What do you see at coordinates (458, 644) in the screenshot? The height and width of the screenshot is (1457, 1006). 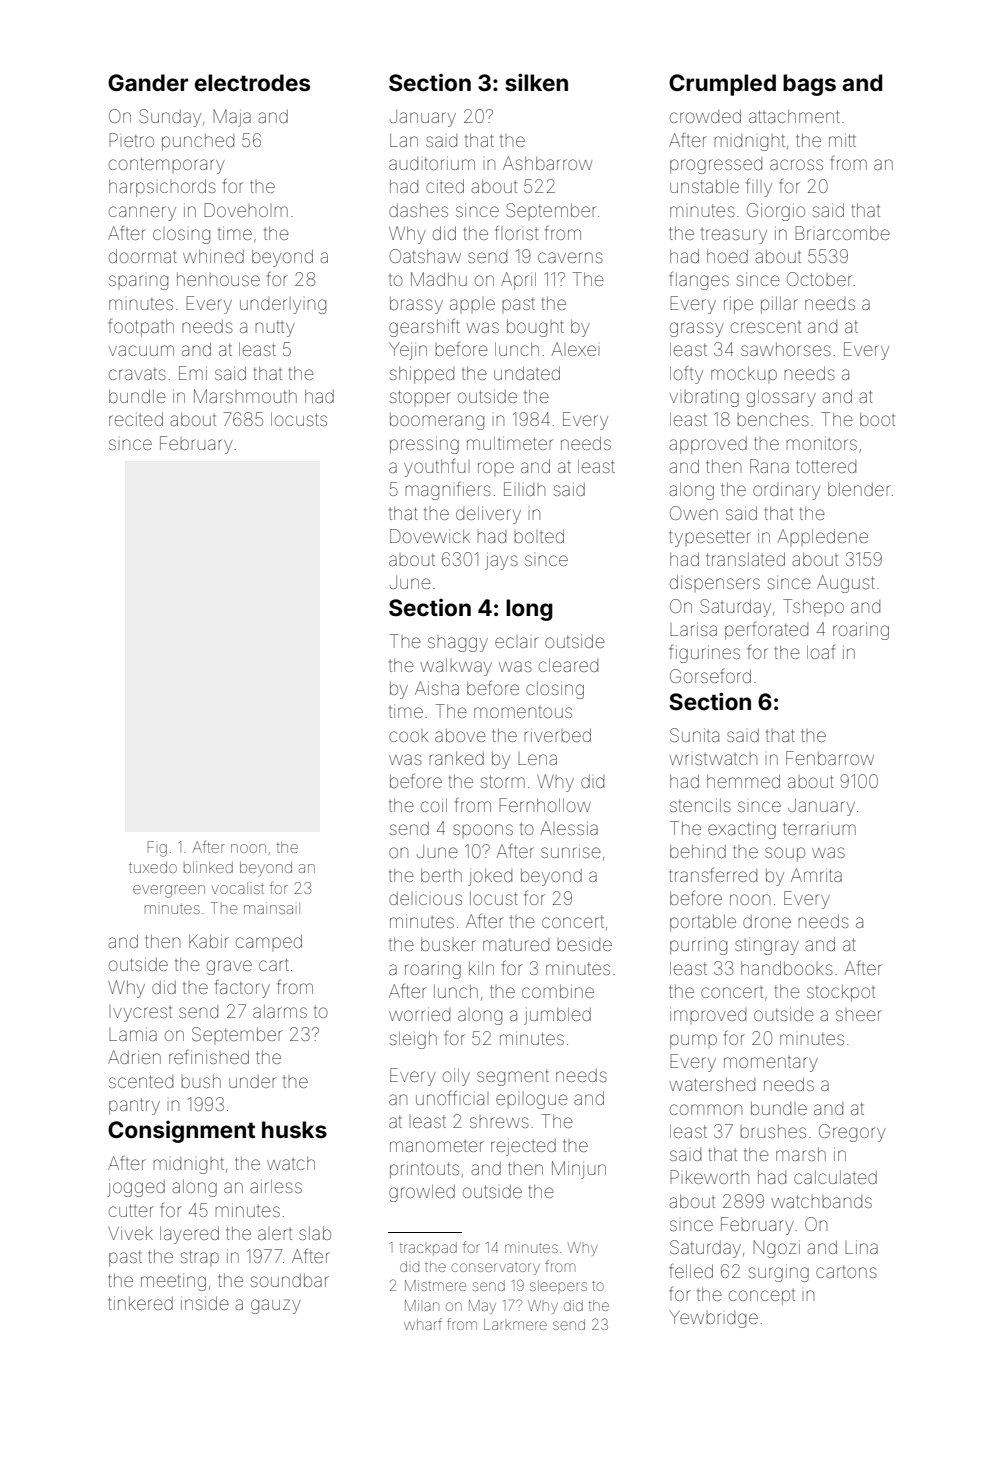 I see `shaggy` at bounding box center [458, 644].
